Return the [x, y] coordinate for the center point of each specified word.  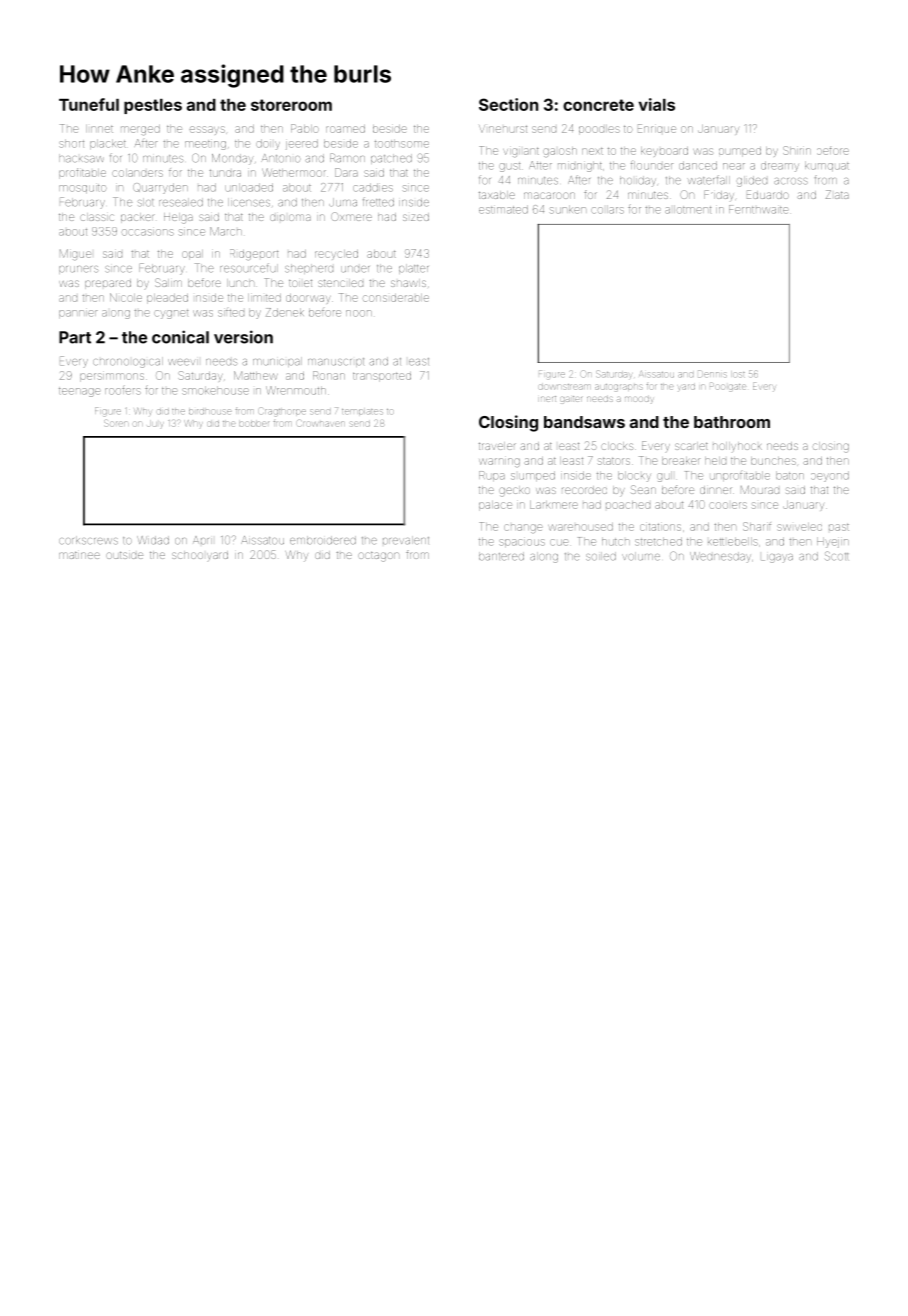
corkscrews [88, 540]
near [734, 166]
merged [140, 130]
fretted [378, 202]
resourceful [249, 268]
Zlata [837, 194]
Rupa [492, 476]
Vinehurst [503, 129]
